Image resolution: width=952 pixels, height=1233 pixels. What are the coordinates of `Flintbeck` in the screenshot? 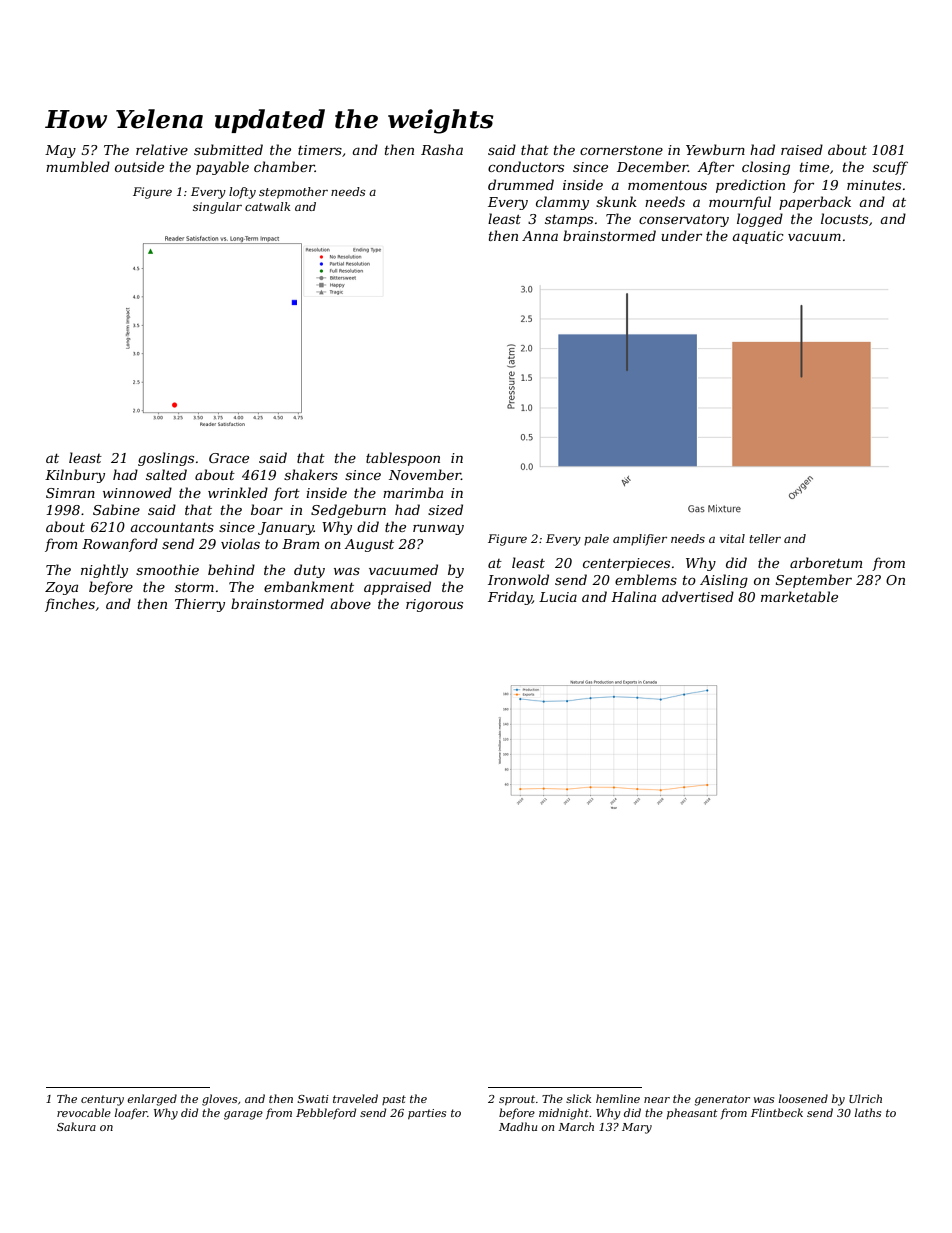 It's located at (777, 1112).
